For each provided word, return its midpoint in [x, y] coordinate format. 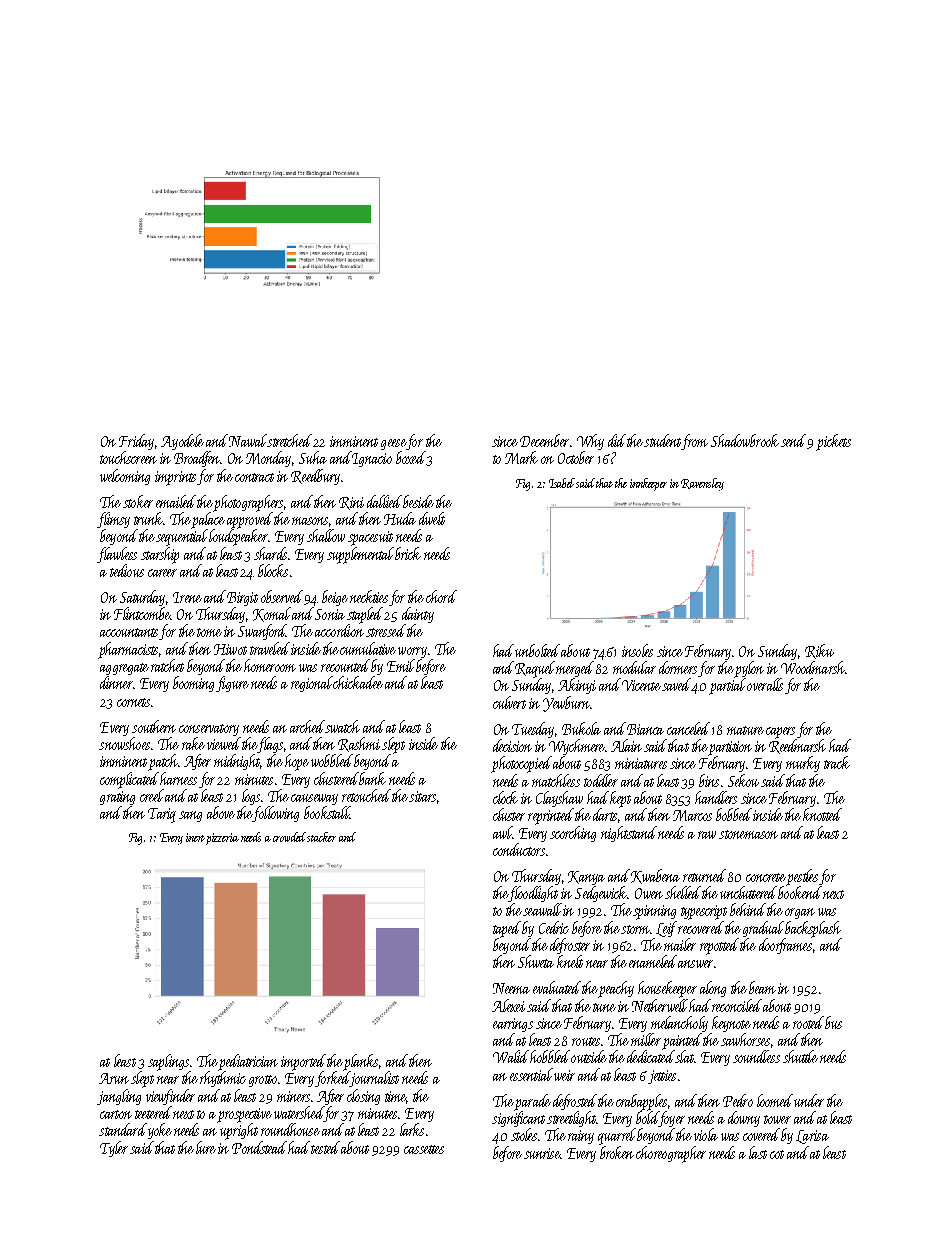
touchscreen [128, 457]
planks [360, 1062]
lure [206, 1147]
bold [647, 1117]
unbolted [537, 650]
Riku [819, 651]
